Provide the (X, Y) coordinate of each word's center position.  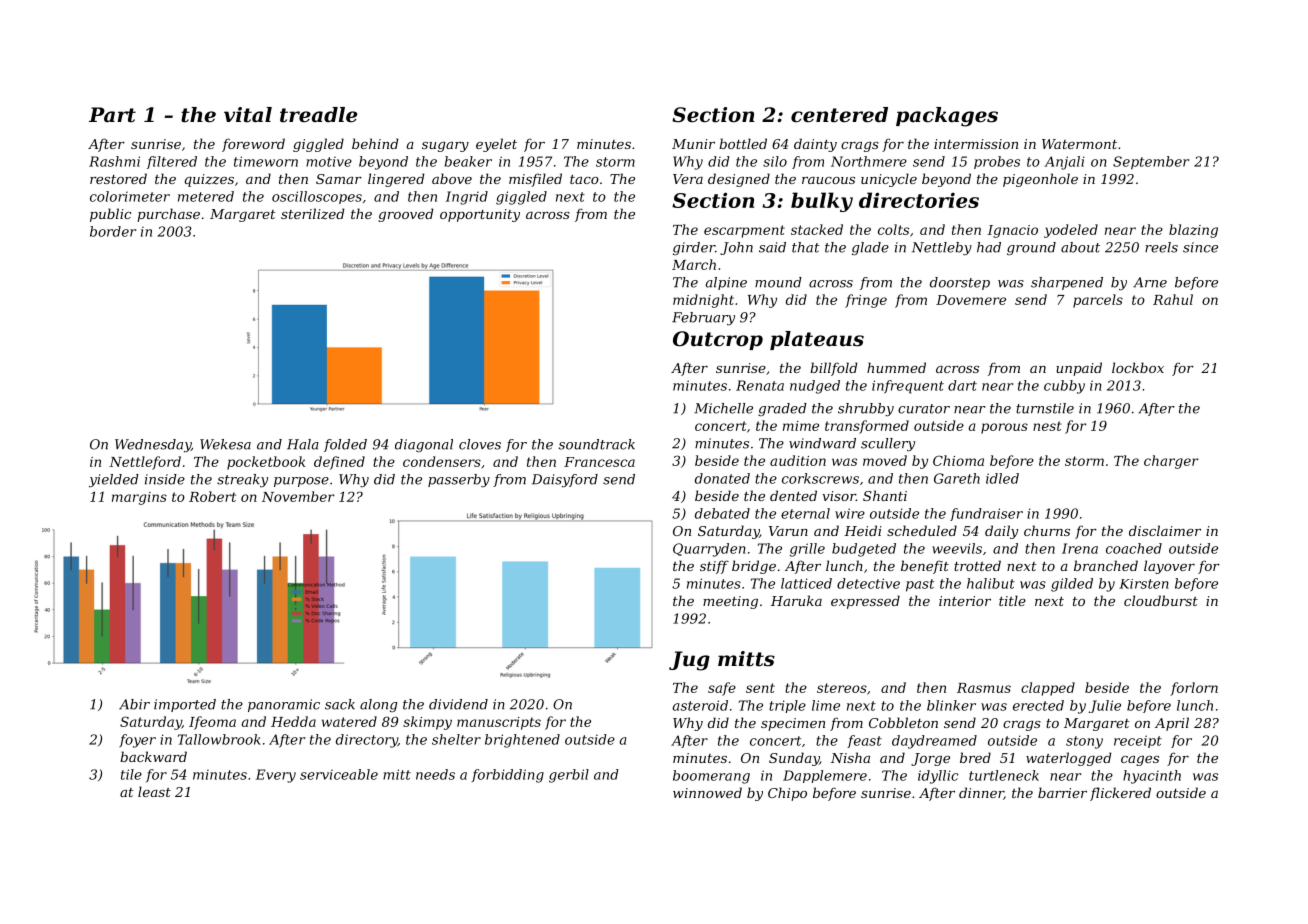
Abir (134, 704)
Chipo (787, 794)
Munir (693, 144)
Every (276, 776)
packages (947, 117)
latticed (806, 583)
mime (801, 426)
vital (248, 115)
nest (1047, 426)
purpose (301, 482)
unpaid (1079, 369)
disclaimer (1165, 530)
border (113, 231)
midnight (703, 301)
